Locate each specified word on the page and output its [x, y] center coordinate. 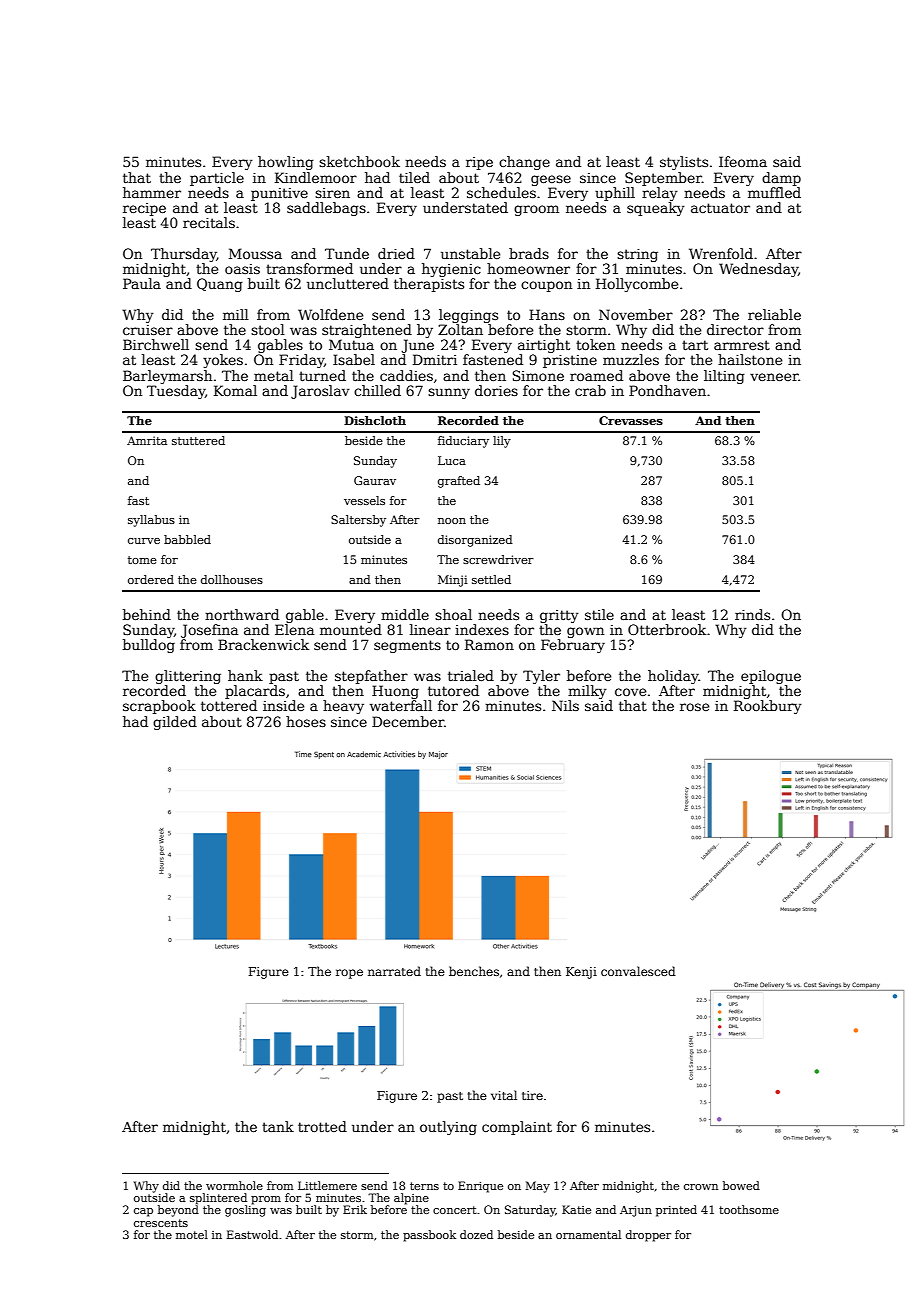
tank [278, 1126]
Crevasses [631, 420]
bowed [741, 1185]
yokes [223, 361]
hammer [152, 192]
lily [502, 442]
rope [349, 974]
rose [694, 707]
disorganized [475, 541]
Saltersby [358, 521]
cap [143, 1212]
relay [660, 194]
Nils [565, 705]
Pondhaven [667, 390]
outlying [448, 1128]
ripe [479, 163]
